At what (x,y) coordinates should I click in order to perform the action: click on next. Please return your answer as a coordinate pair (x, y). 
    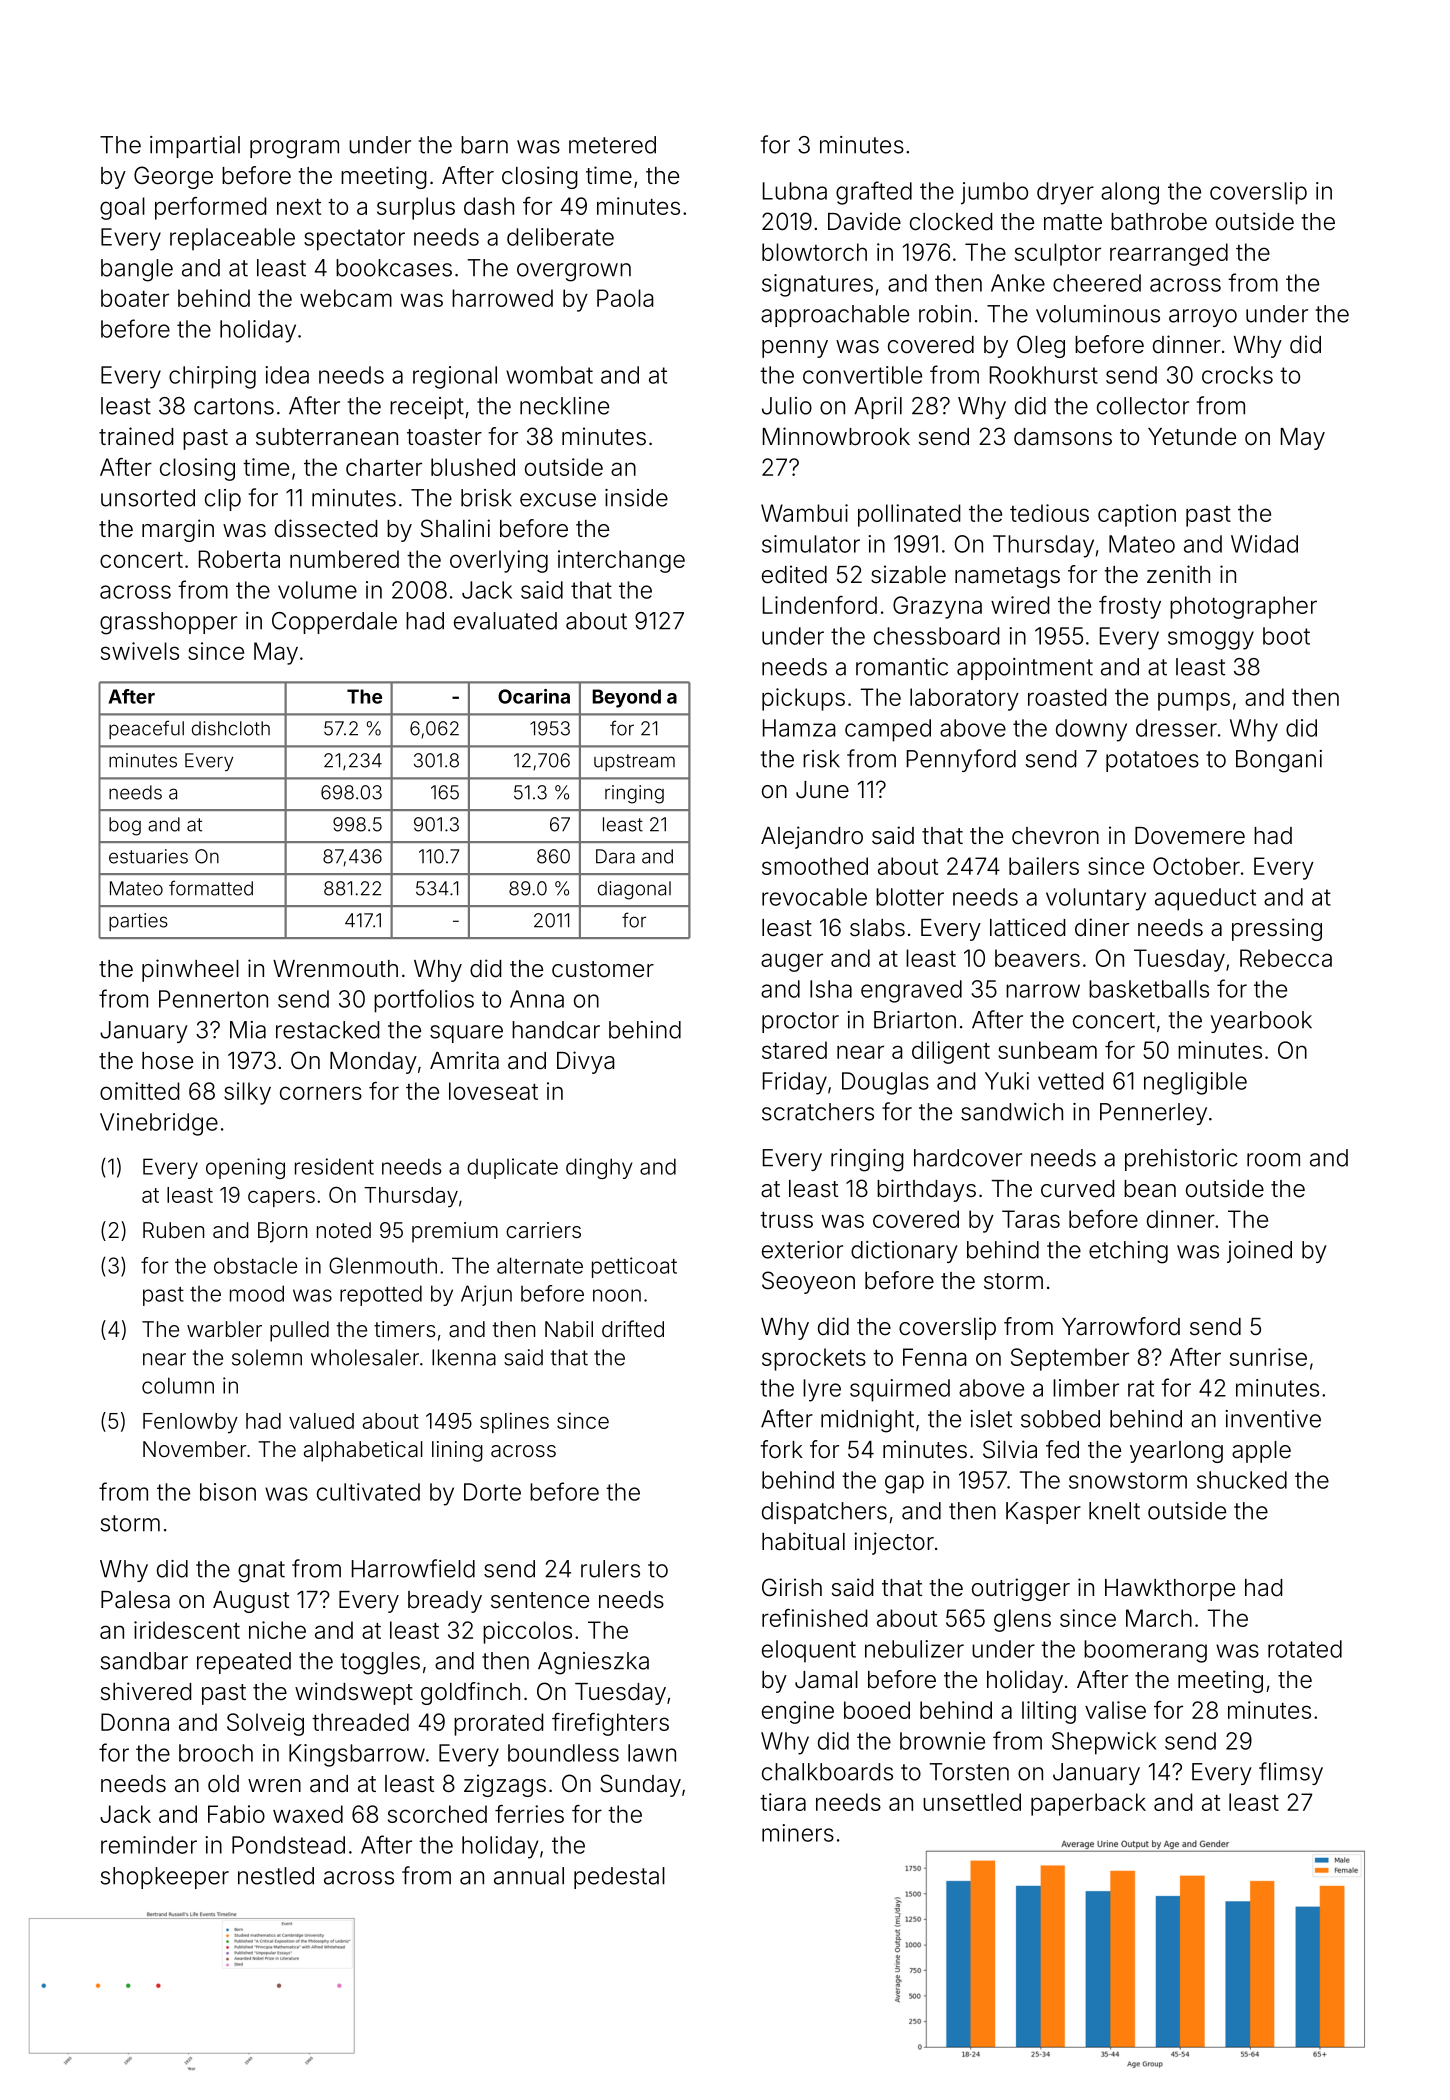
    Looking at the image, I should click on (299, 207).
